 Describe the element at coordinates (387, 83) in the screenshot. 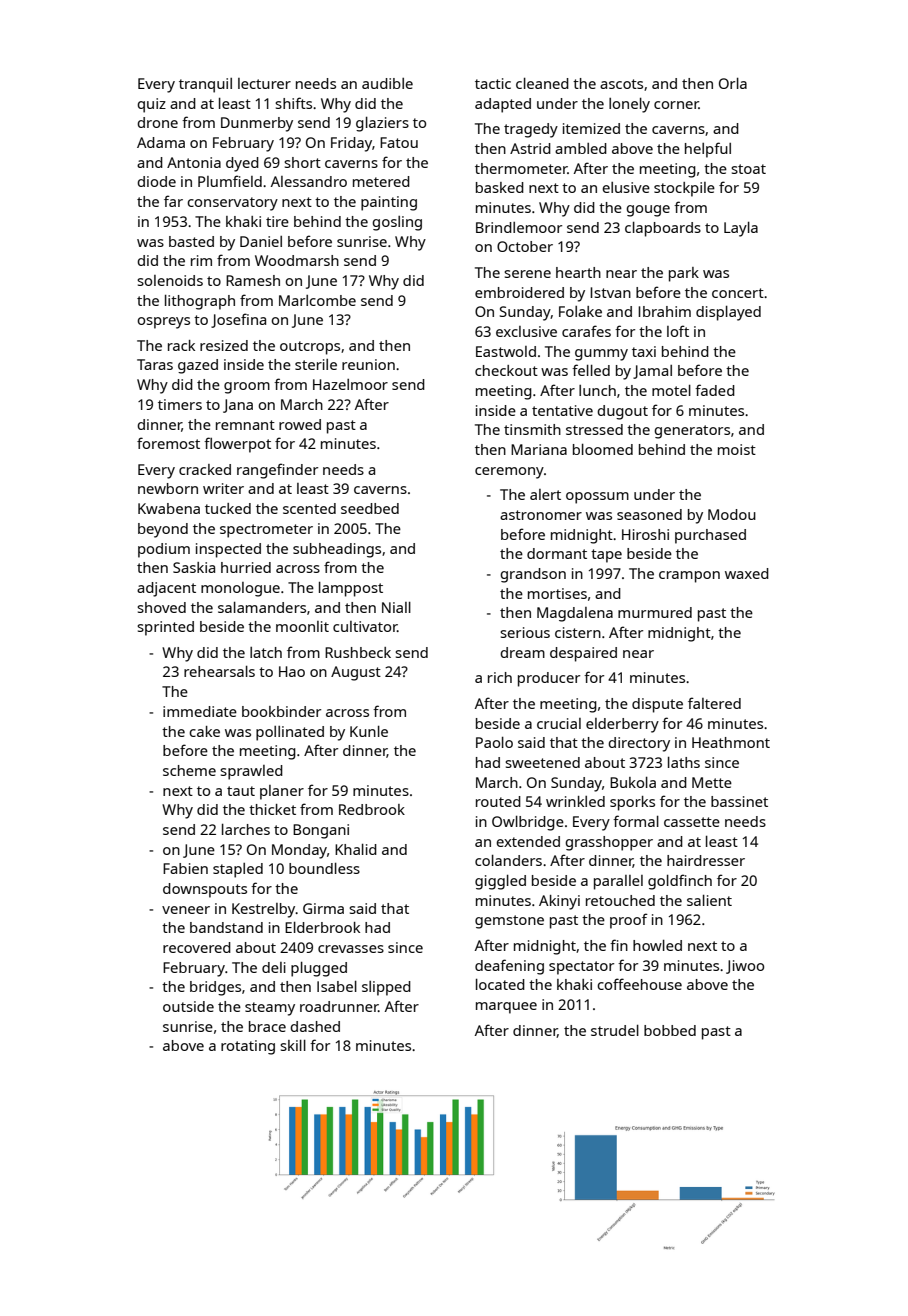

I see `audible` at that location.
